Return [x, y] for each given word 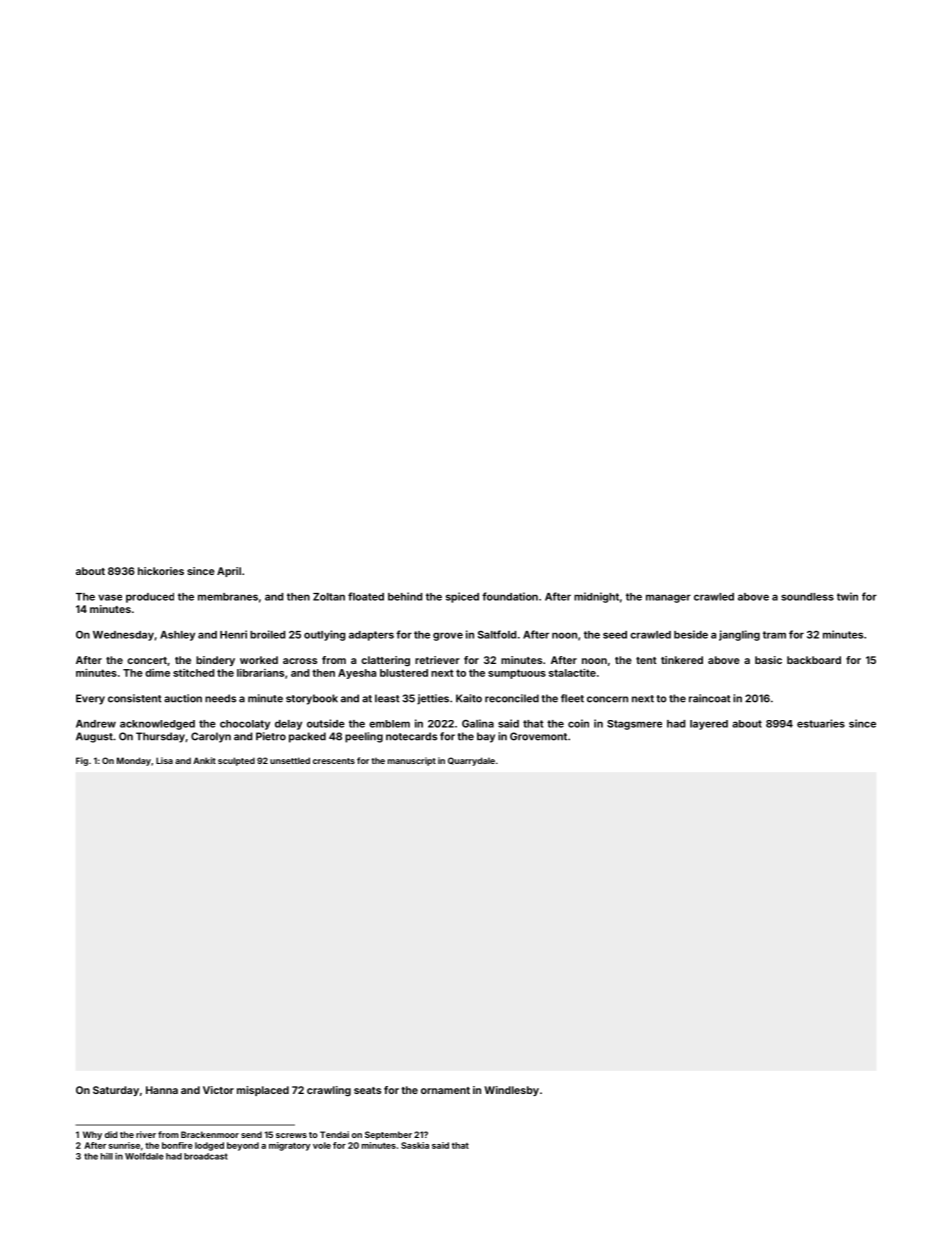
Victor [218, 1090]
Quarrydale [471, 761]
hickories [161, 571]
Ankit [204, 760]
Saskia [415, 1145]
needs [220, 698]
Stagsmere [634, 725]
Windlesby [511, 1091]
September [388, 1135]
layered [709, 725]
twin [847, 596]
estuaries [821, 723]
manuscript [412, 761]
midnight [596, 597]
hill [107, 1156]
